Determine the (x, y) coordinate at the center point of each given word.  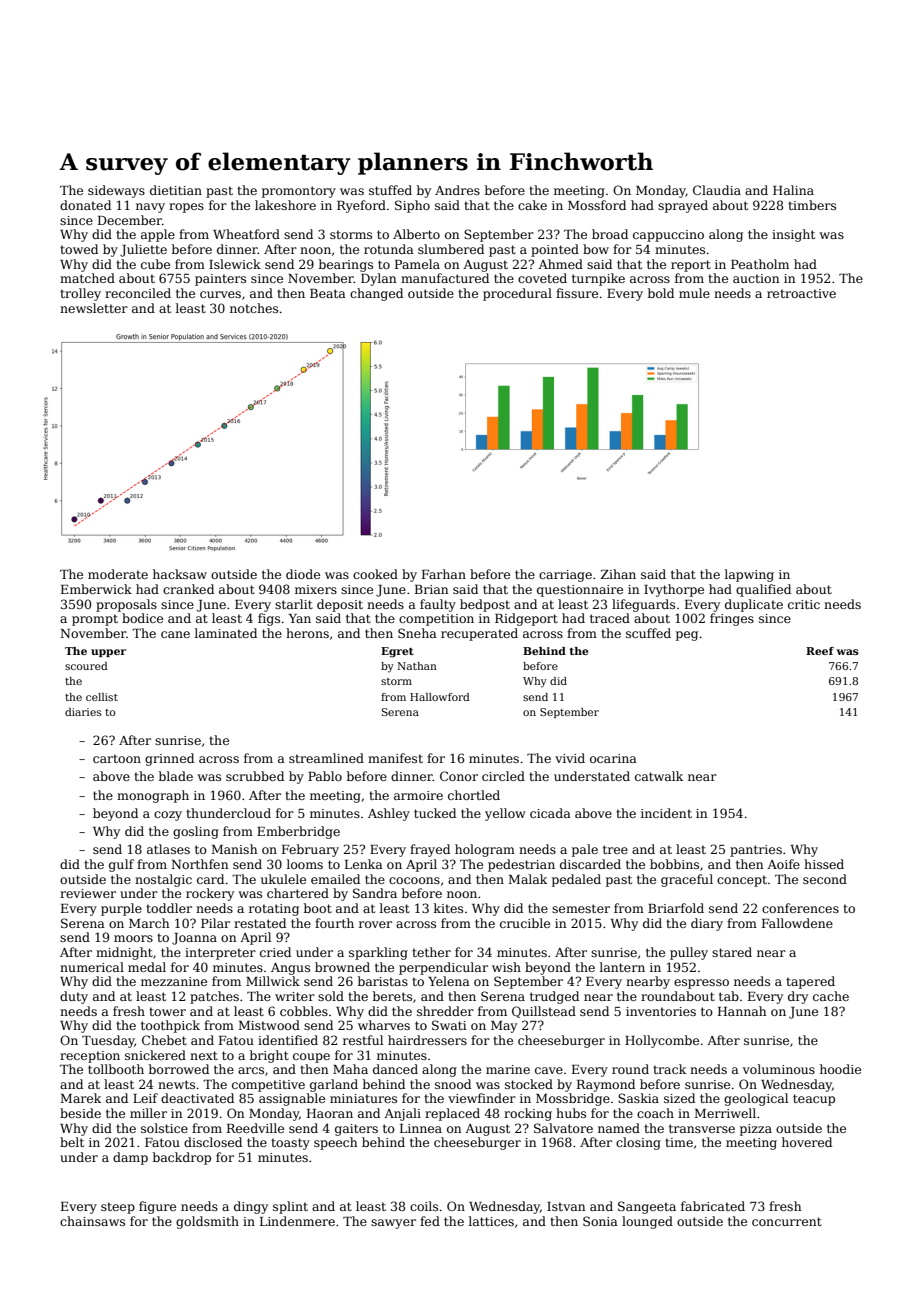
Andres (457, 190)
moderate (118, 574)
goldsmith (207, 1222)
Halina (793, 190)
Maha (350, 1069)
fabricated (713, 1206)
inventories (661, 1011)
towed (79, 249)
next (204, 1055)
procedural (517, 294)
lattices (491, 1221)
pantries (756, 851)
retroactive (801, 293)
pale (585, 850)
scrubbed (255, 776)
